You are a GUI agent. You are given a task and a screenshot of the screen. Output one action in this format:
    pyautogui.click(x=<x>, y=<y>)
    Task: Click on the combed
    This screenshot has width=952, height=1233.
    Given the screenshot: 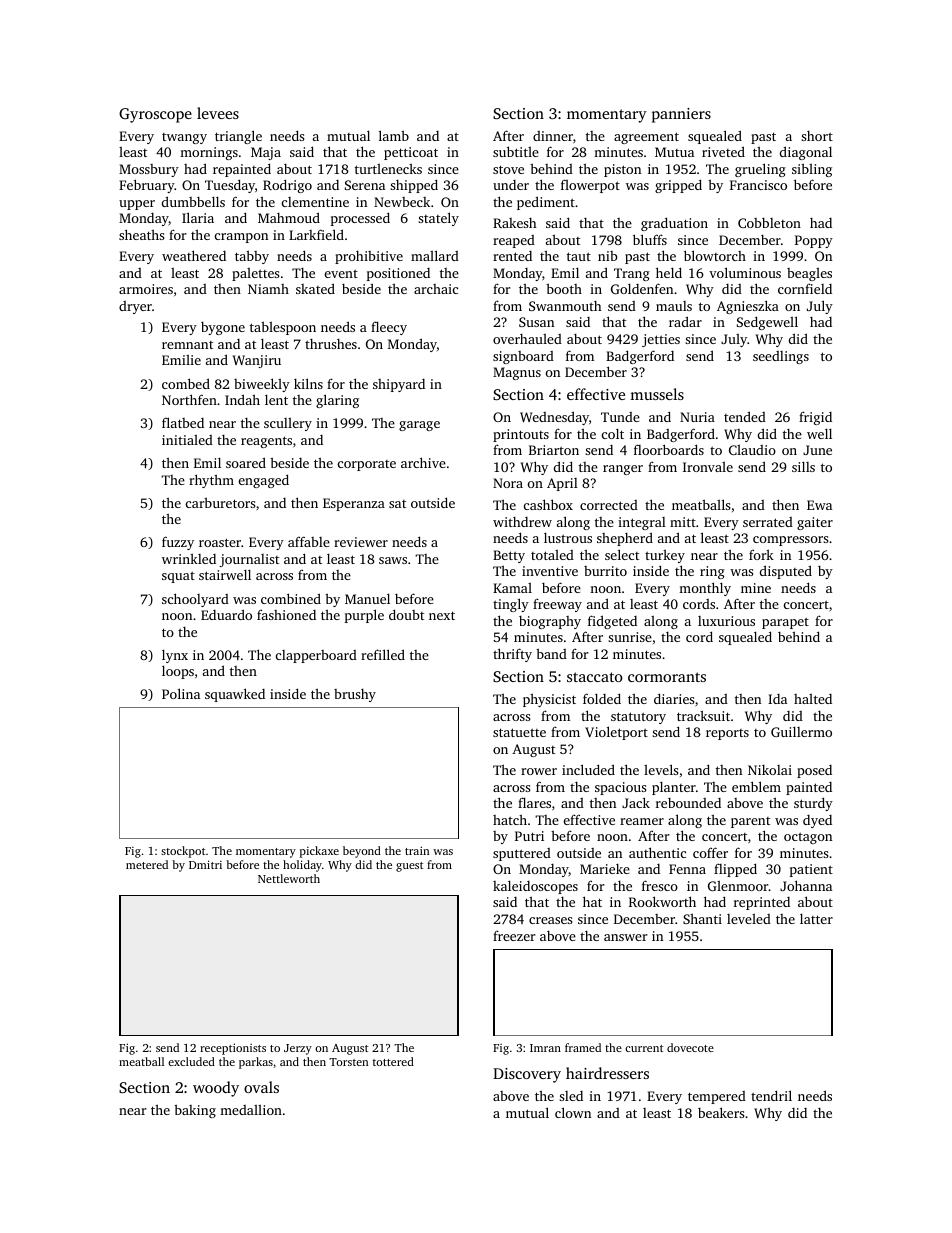 What is the action you would take?
    pyautogui.click(x=186, y=383)
